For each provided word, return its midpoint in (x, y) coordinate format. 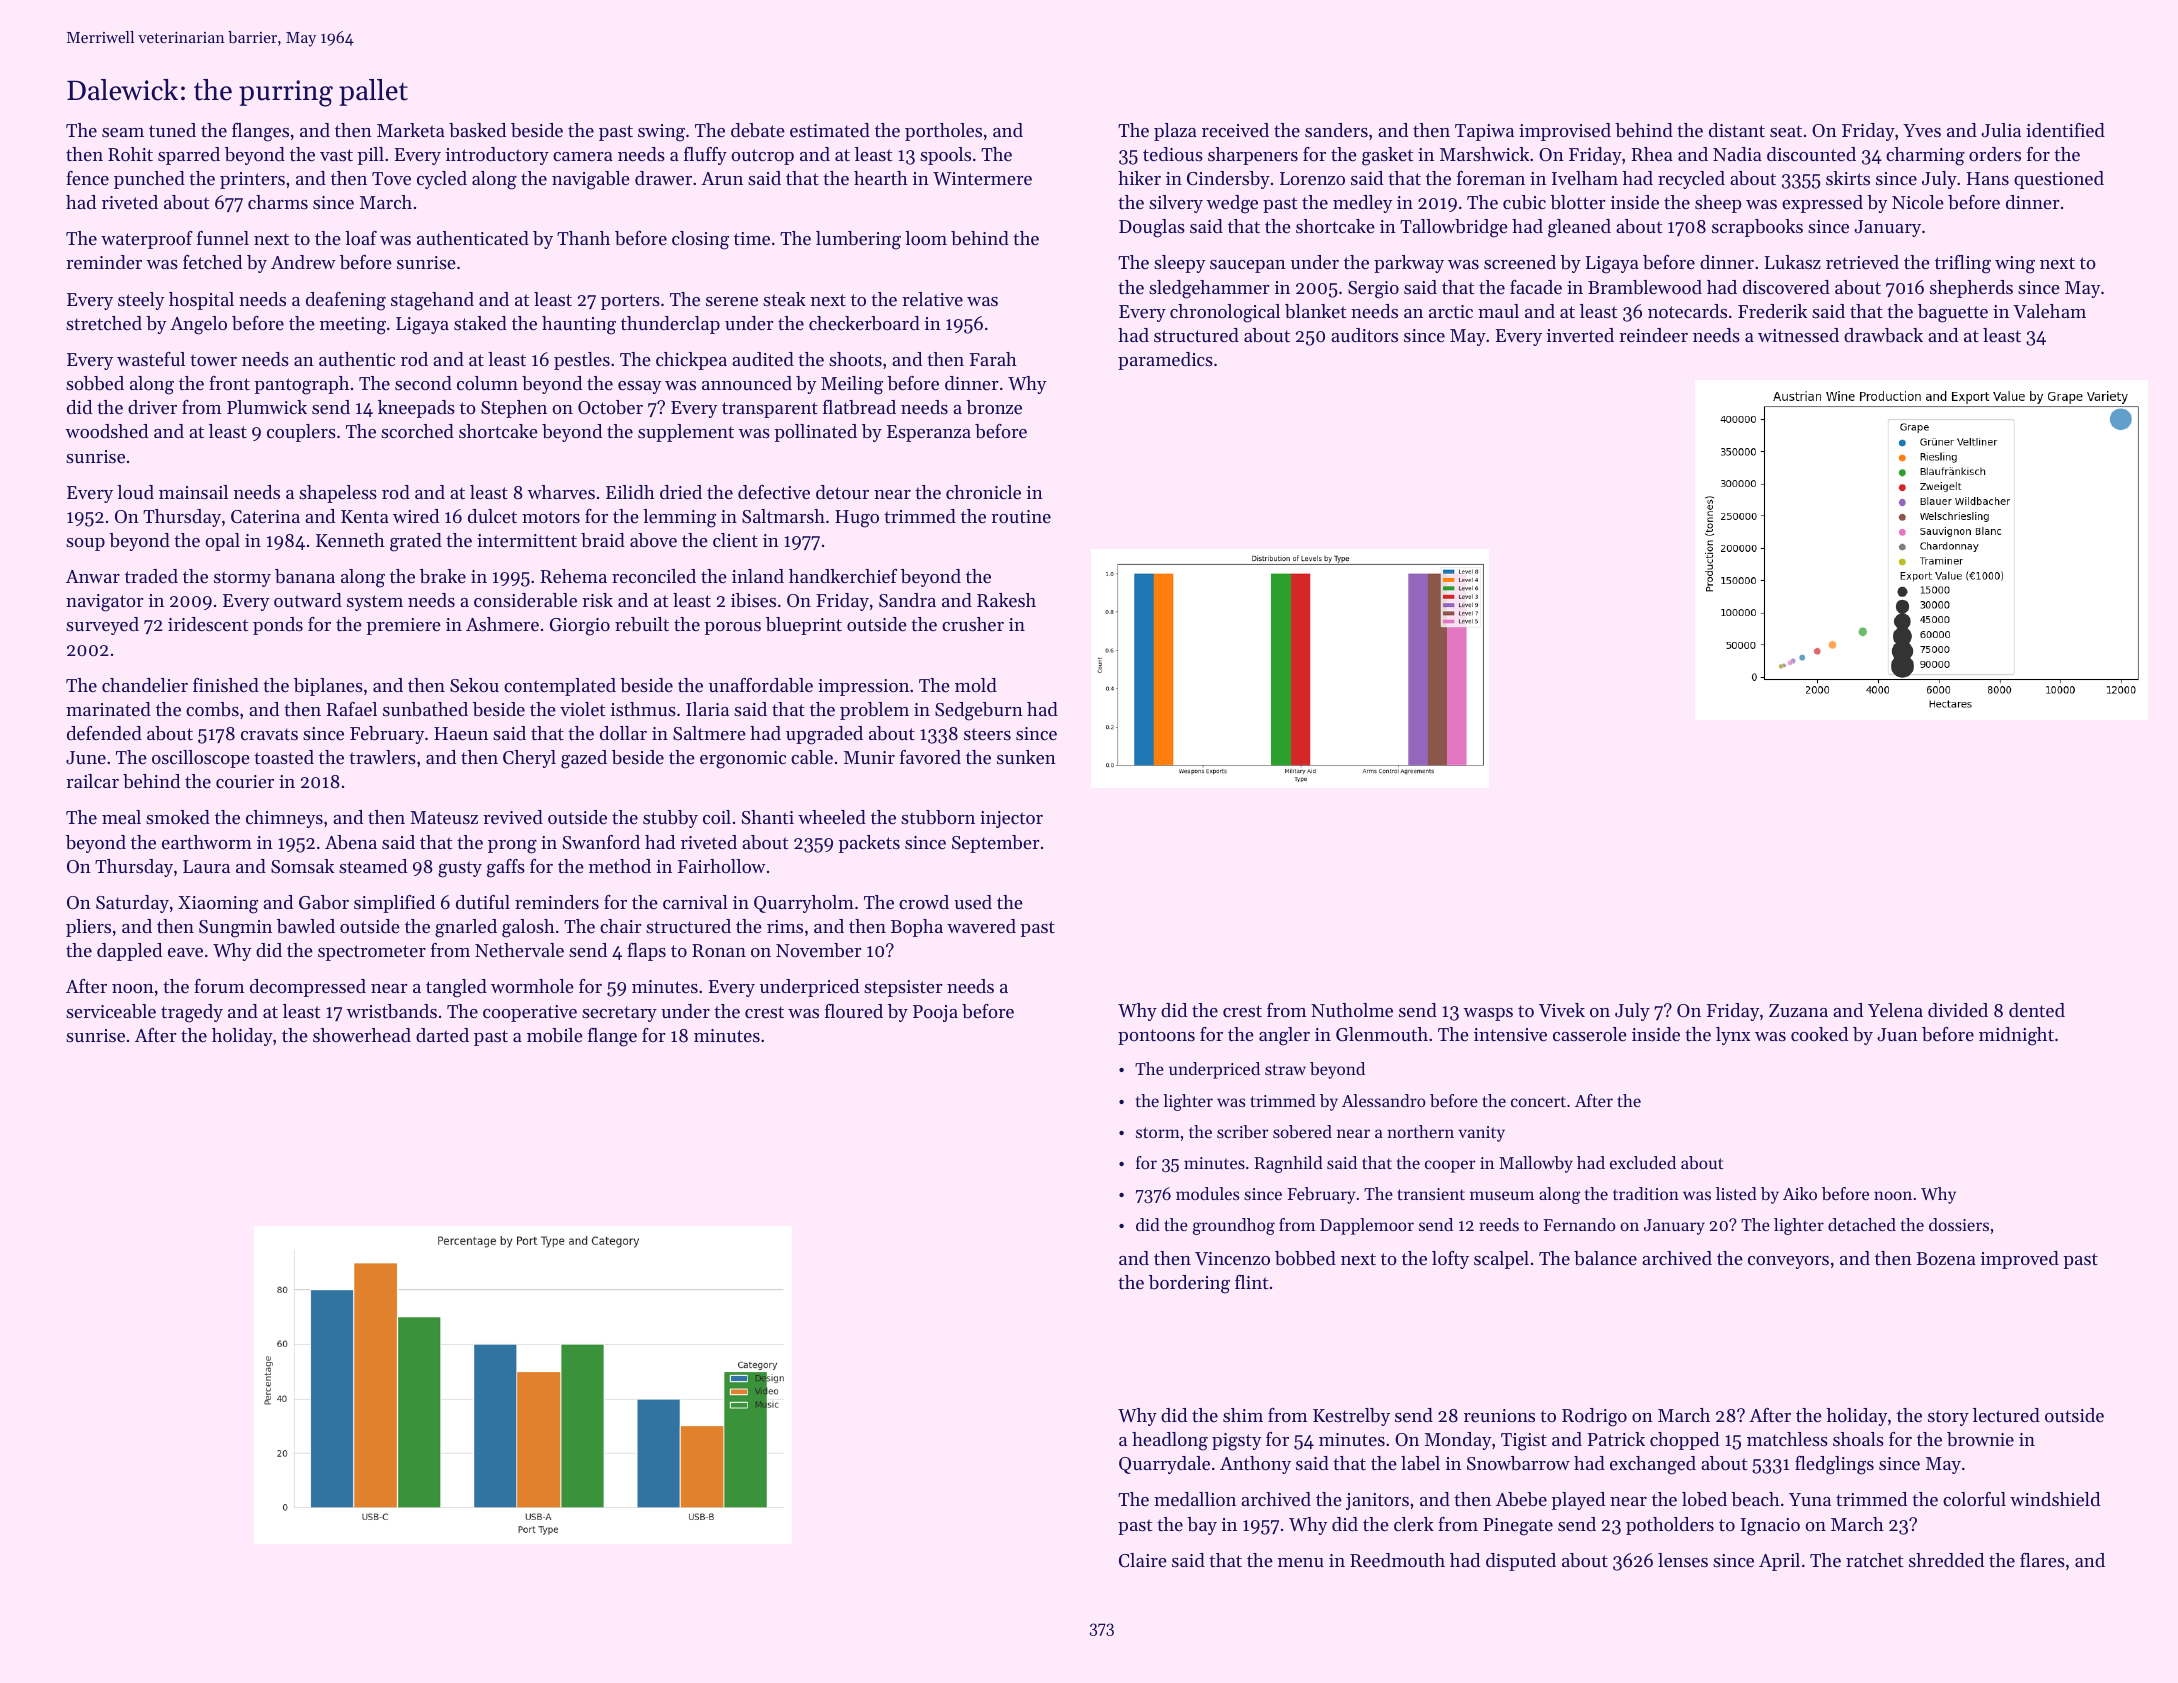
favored (930, 757)
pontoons (1156, 1037)
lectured (2006, 1415)
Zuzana (1798, 1010)
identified (2065, 130)
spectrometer (372, 953)
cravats (269, 734)
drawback (1883, 335)
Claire (1143, 1560)
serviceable (111, 1011)
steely (141, 301)
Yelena (1895, 1010)
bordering (1189, 1284)
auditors (1364, 335)
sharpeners (1253, 156)
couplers (301, 433)
